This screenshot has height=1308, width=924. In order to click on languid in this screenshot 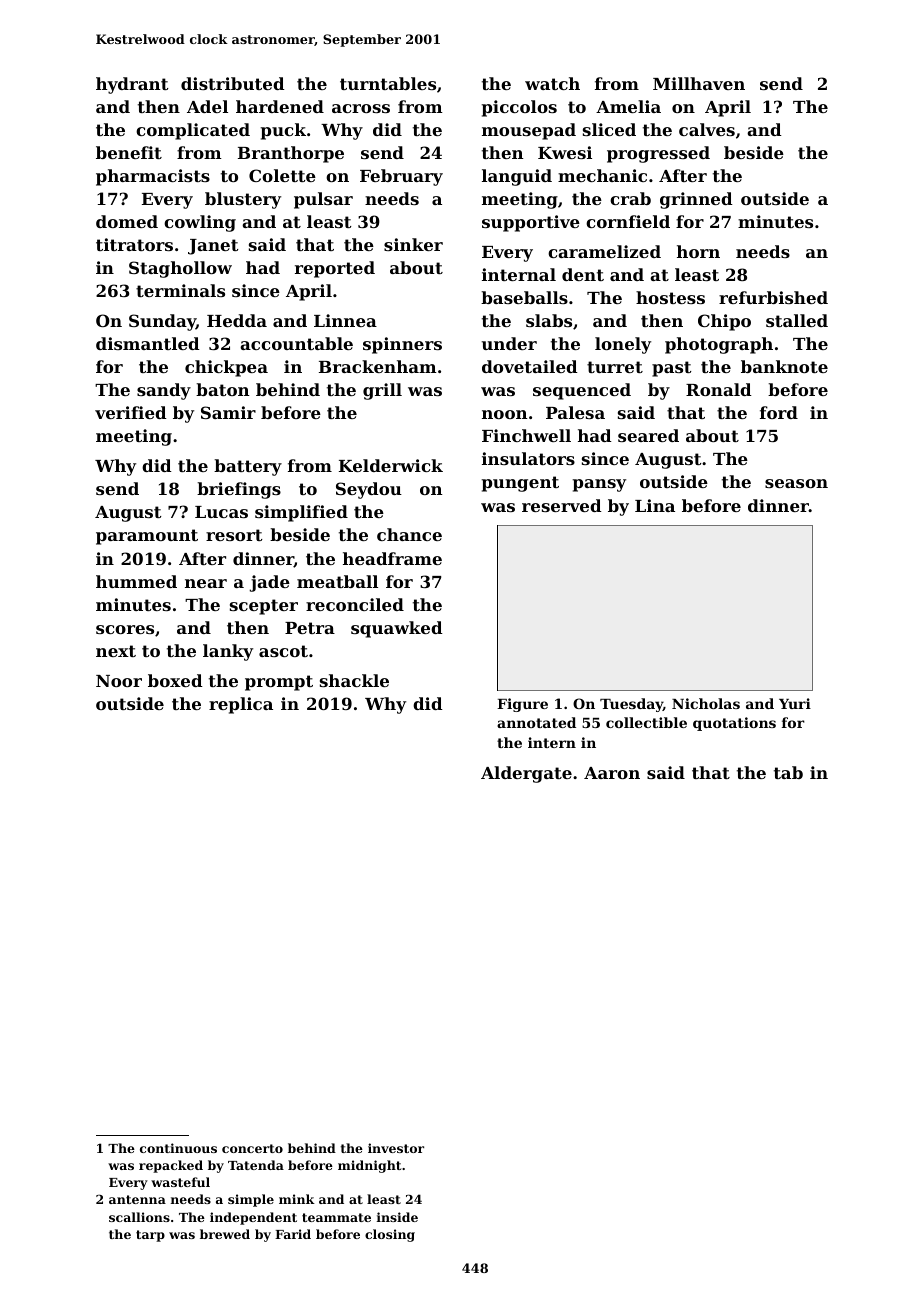, I will do `click(517, 177)`.
